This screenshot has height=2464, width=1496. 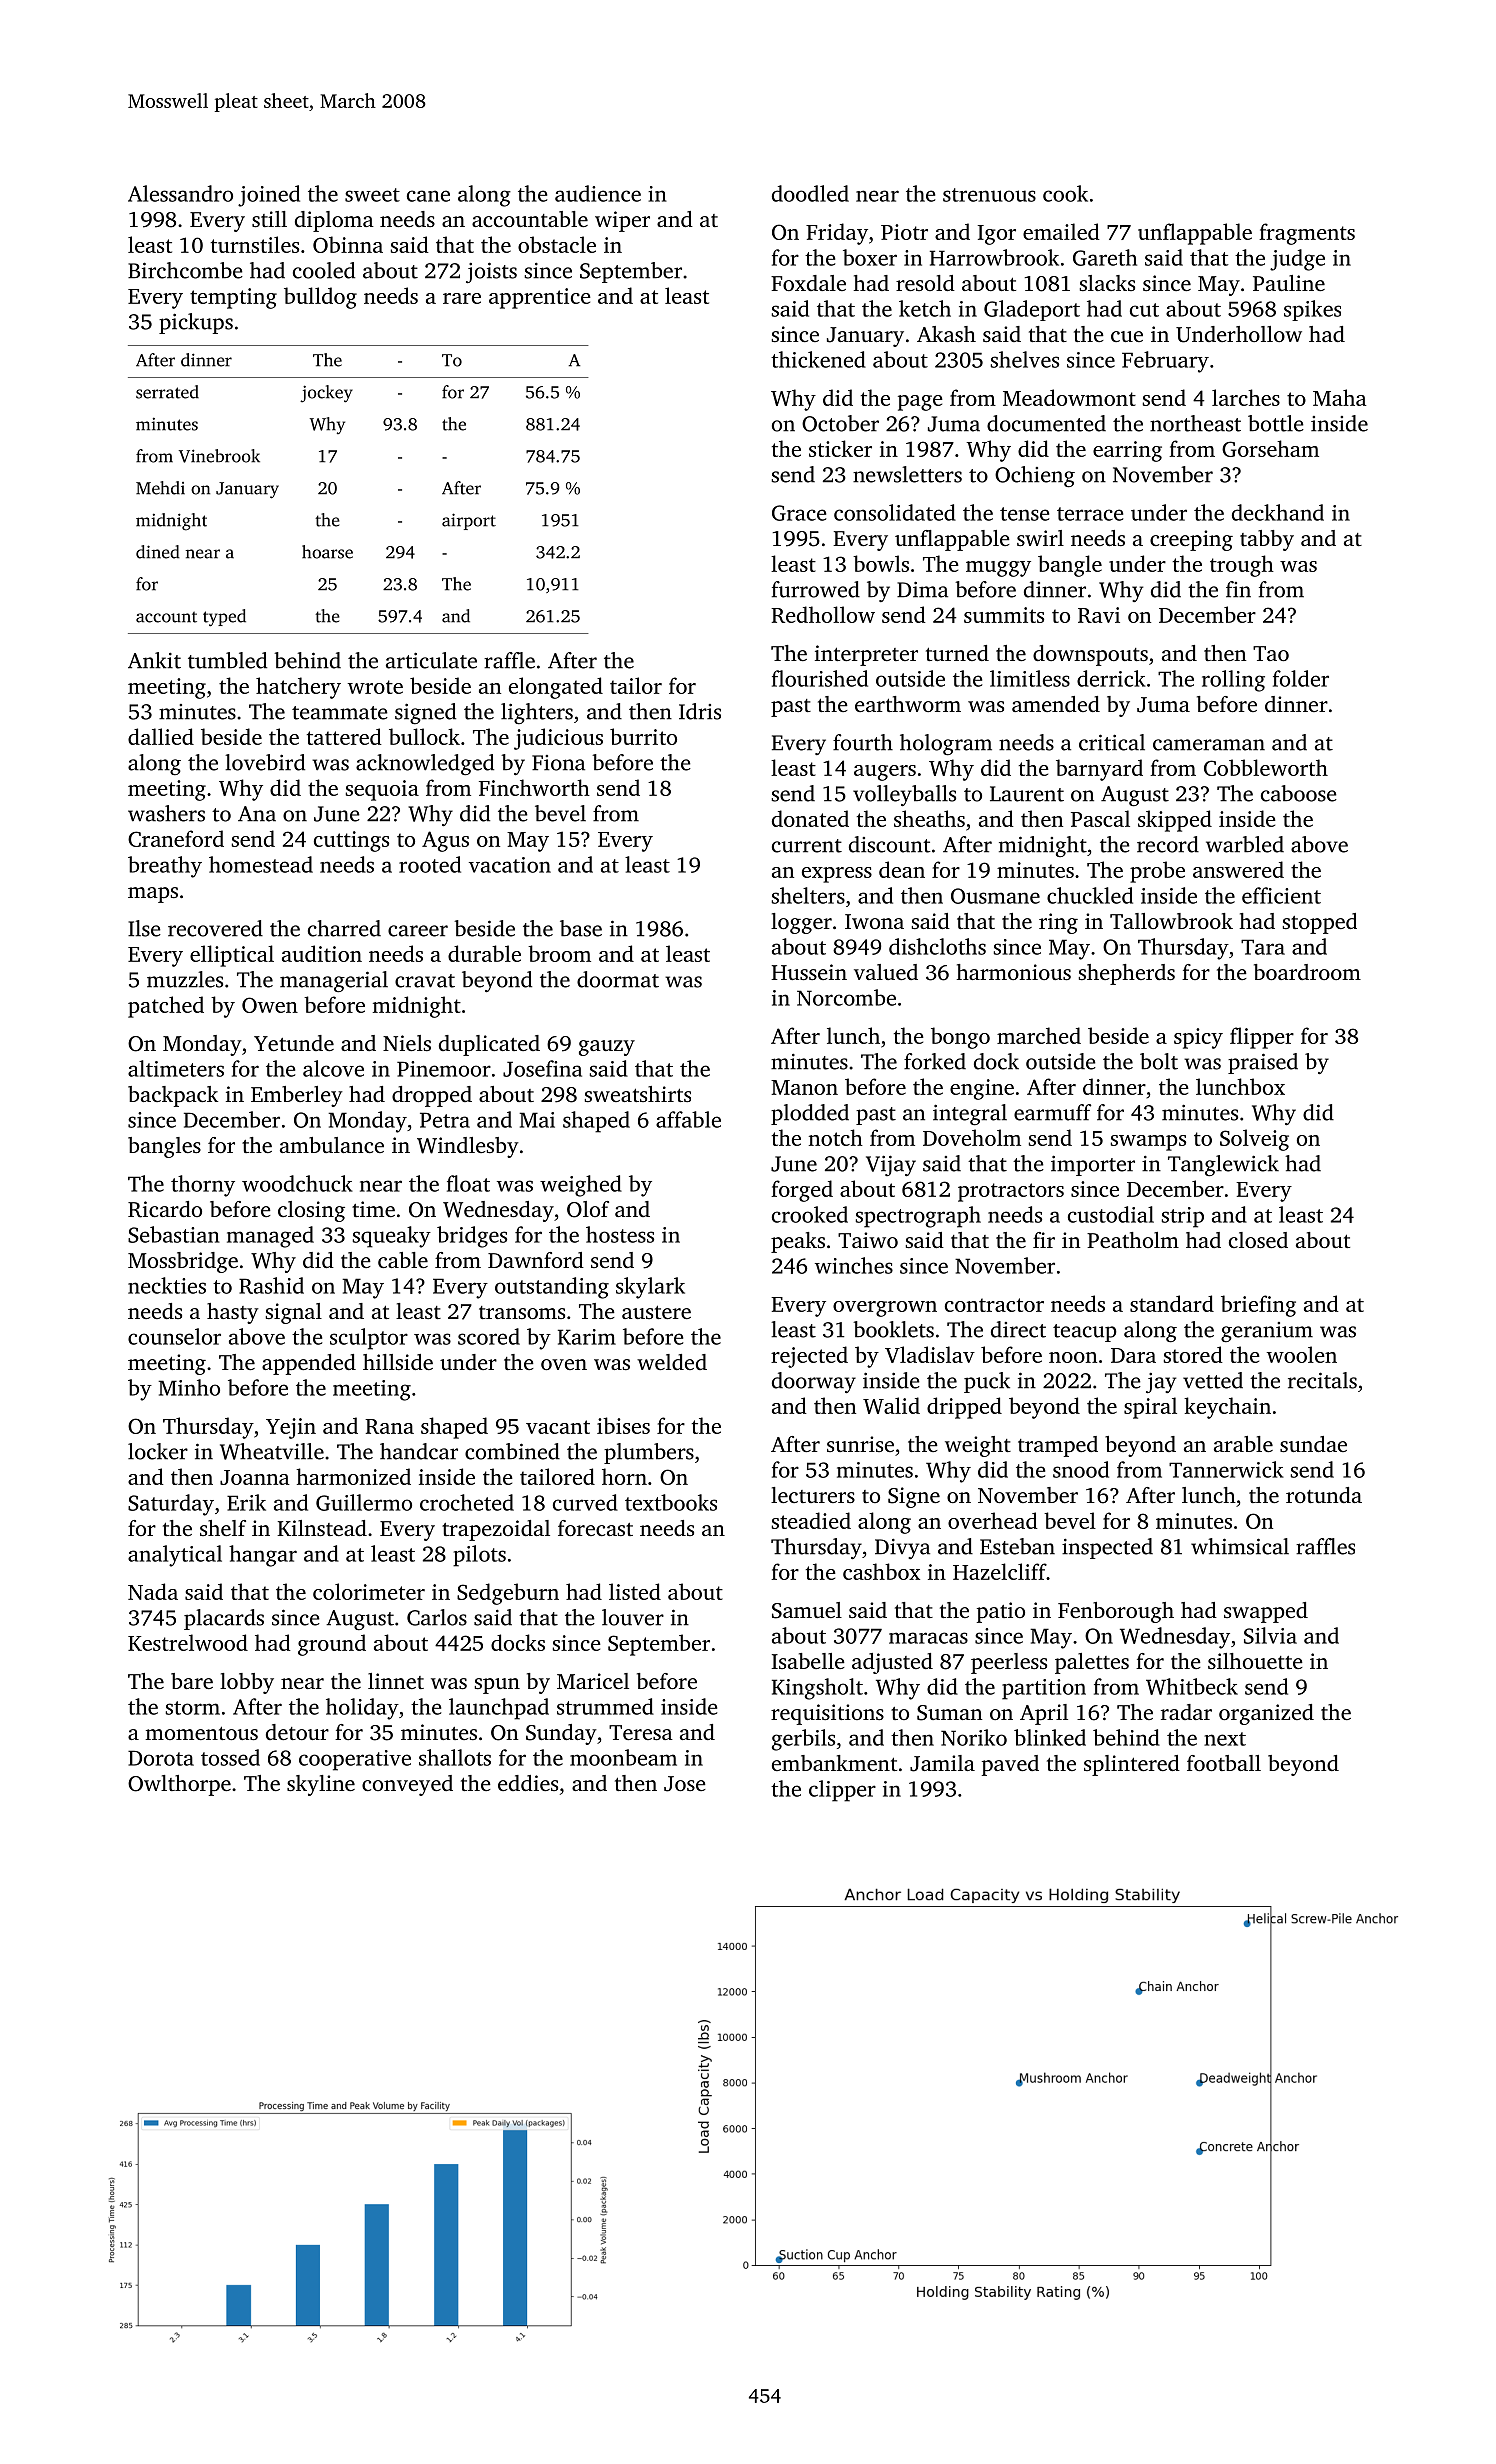 I want to click on vetted, so click(x=1213, y=1380).
